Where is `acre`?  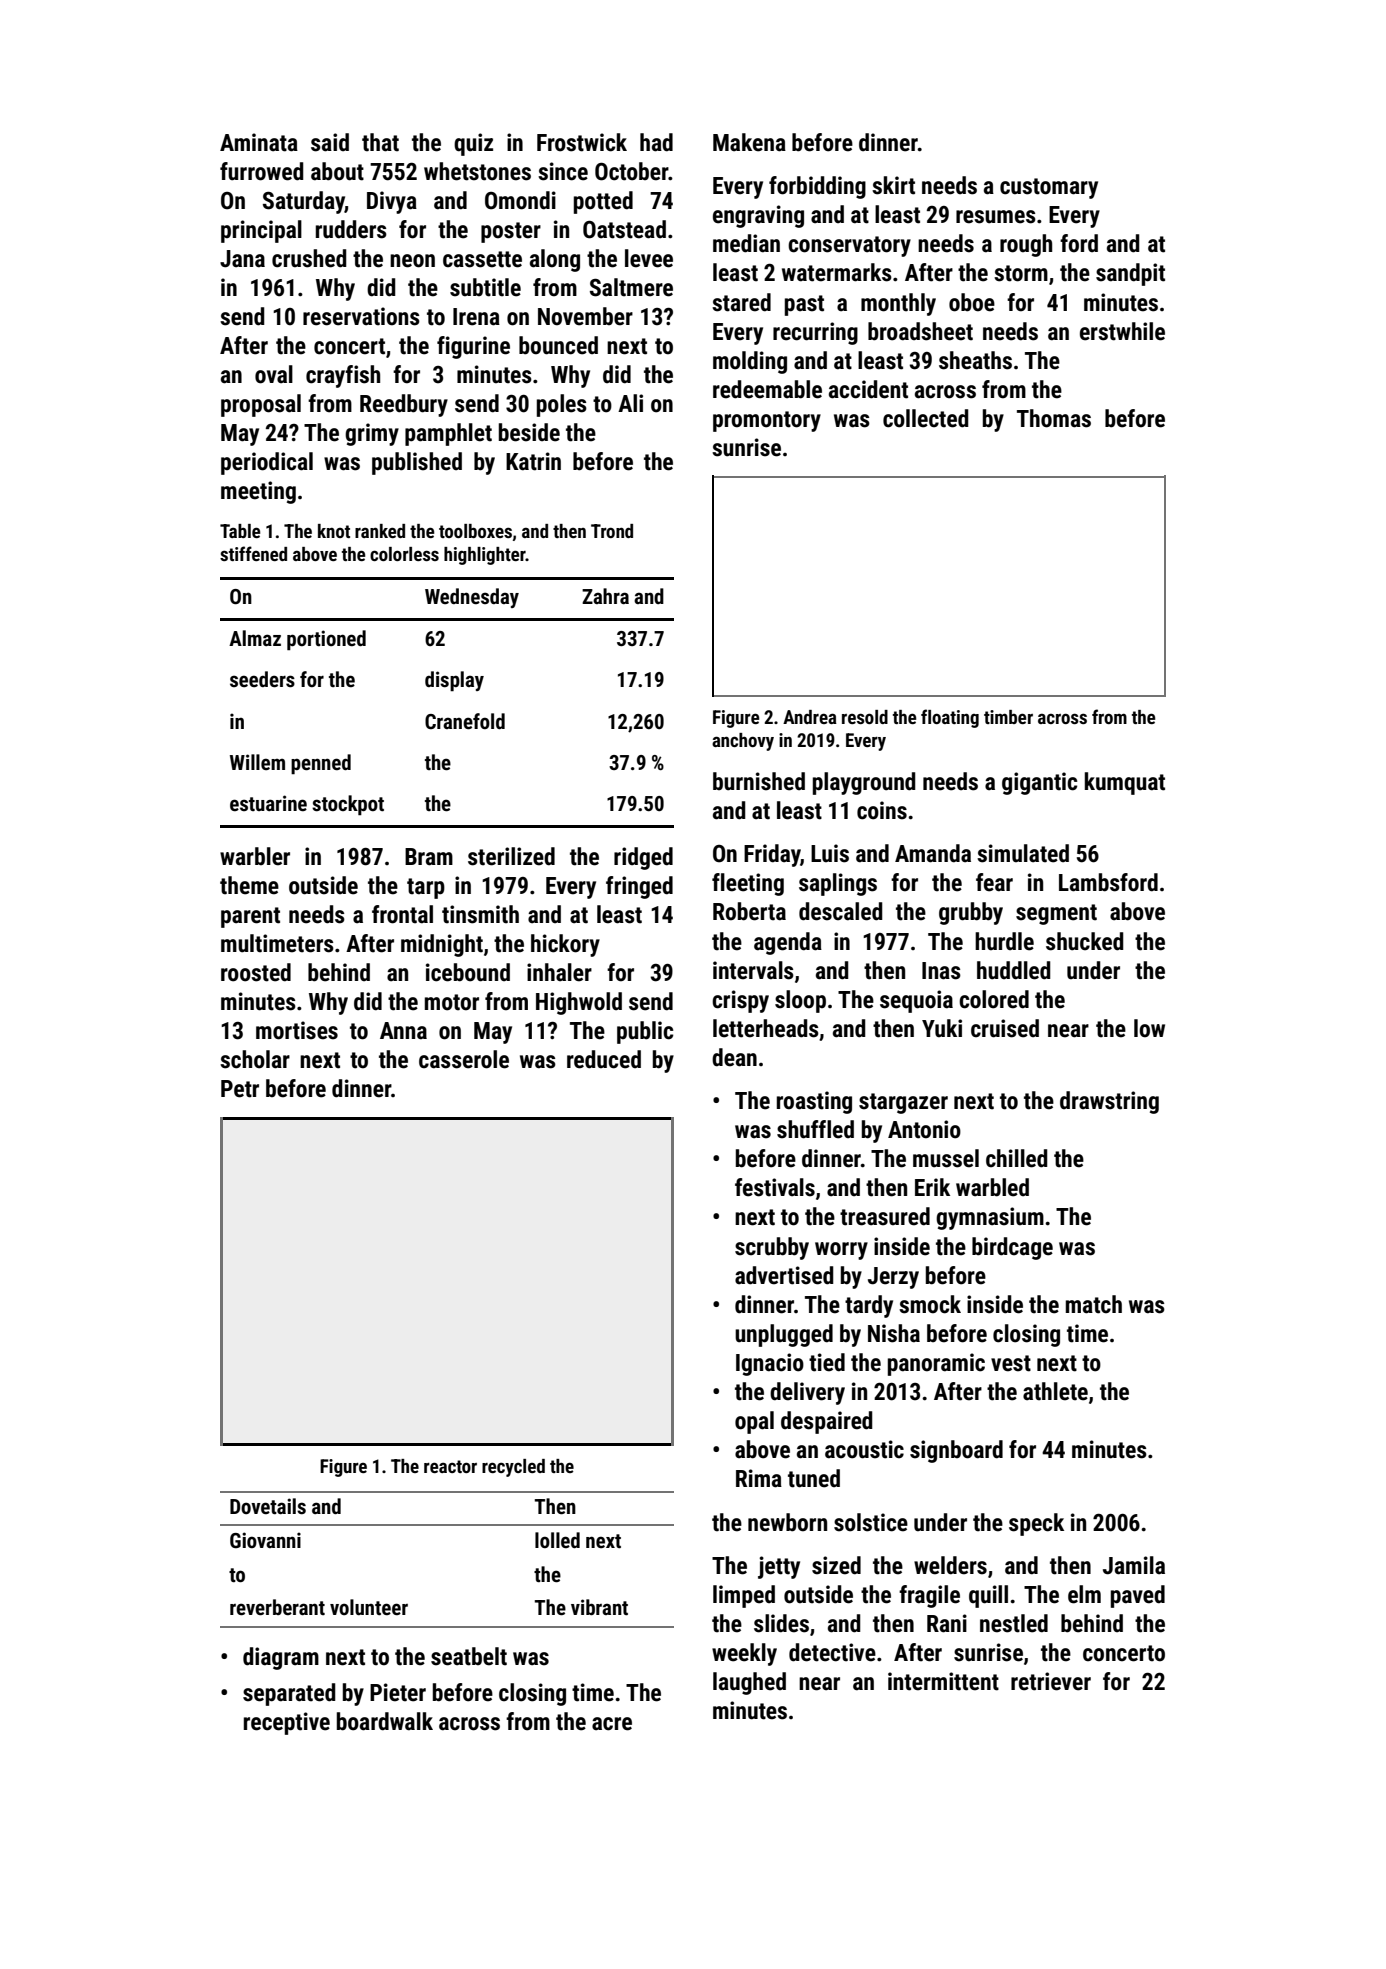
acre is located at coordinates (612, 1724).
